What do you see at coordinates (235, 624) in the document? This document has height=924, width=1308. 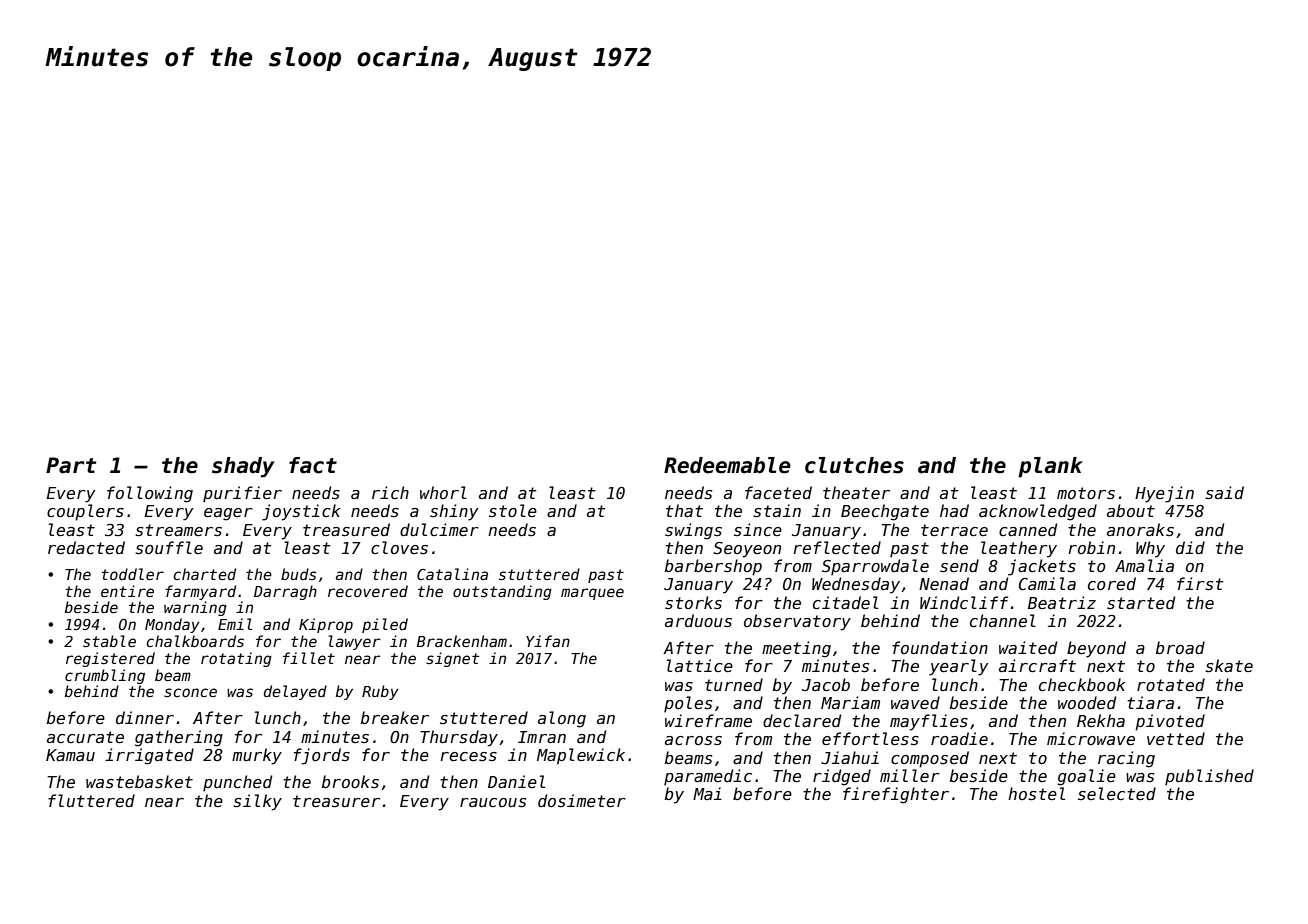 I see `Emil` at bounding box center [235, 624].
